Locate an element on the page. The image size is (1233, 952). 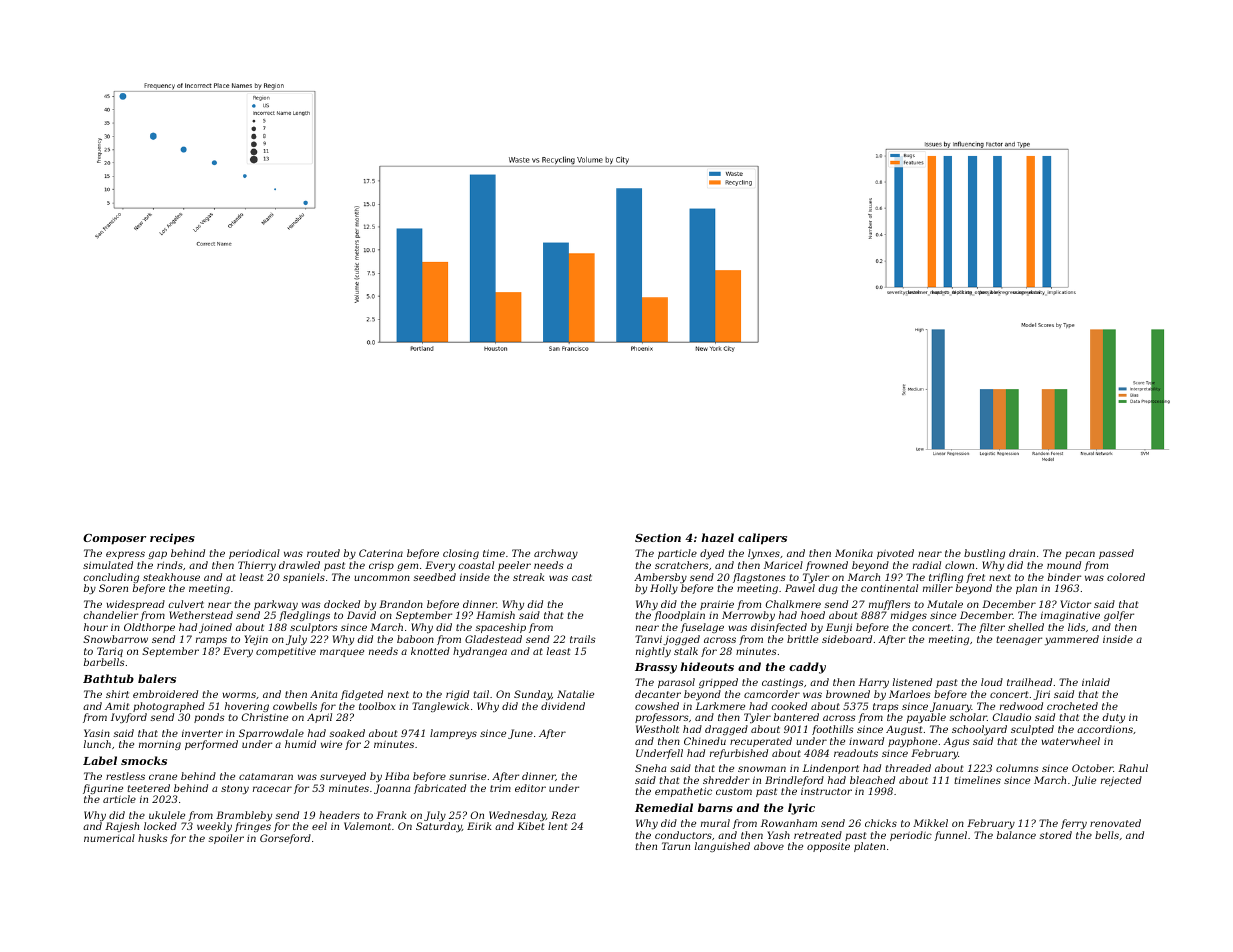
caddy is located at coordinates (807, 668).
